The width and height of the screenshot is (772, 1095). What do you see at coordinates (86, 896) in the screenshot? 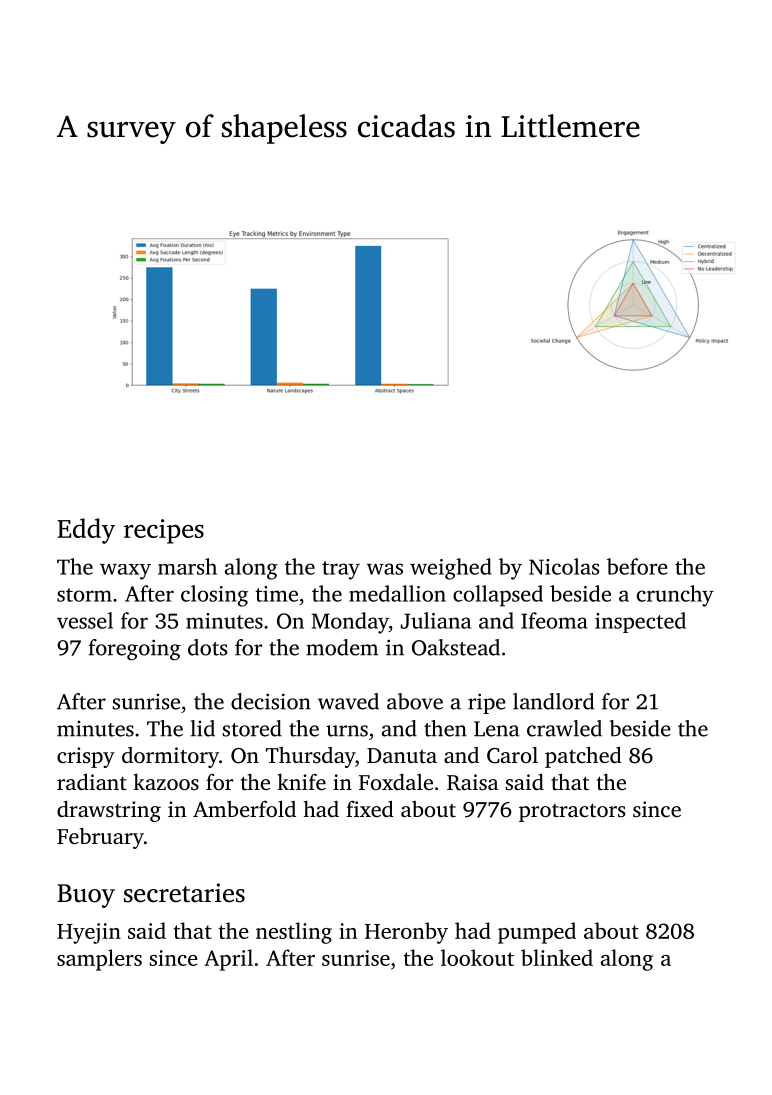
I see `Buoy` at bounding box center [86, 896].
